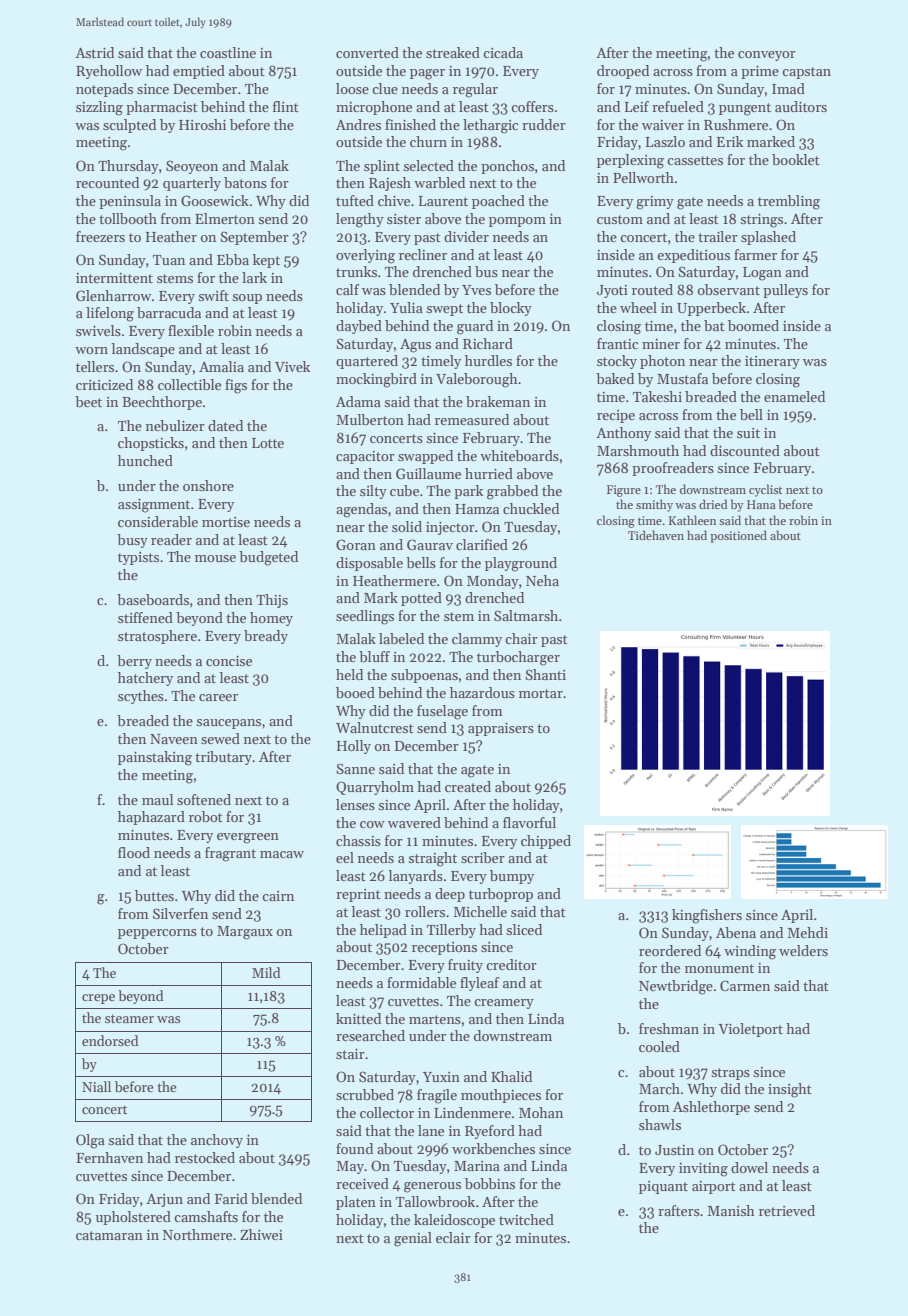  I want to click on booklet, so click(796, 159).
